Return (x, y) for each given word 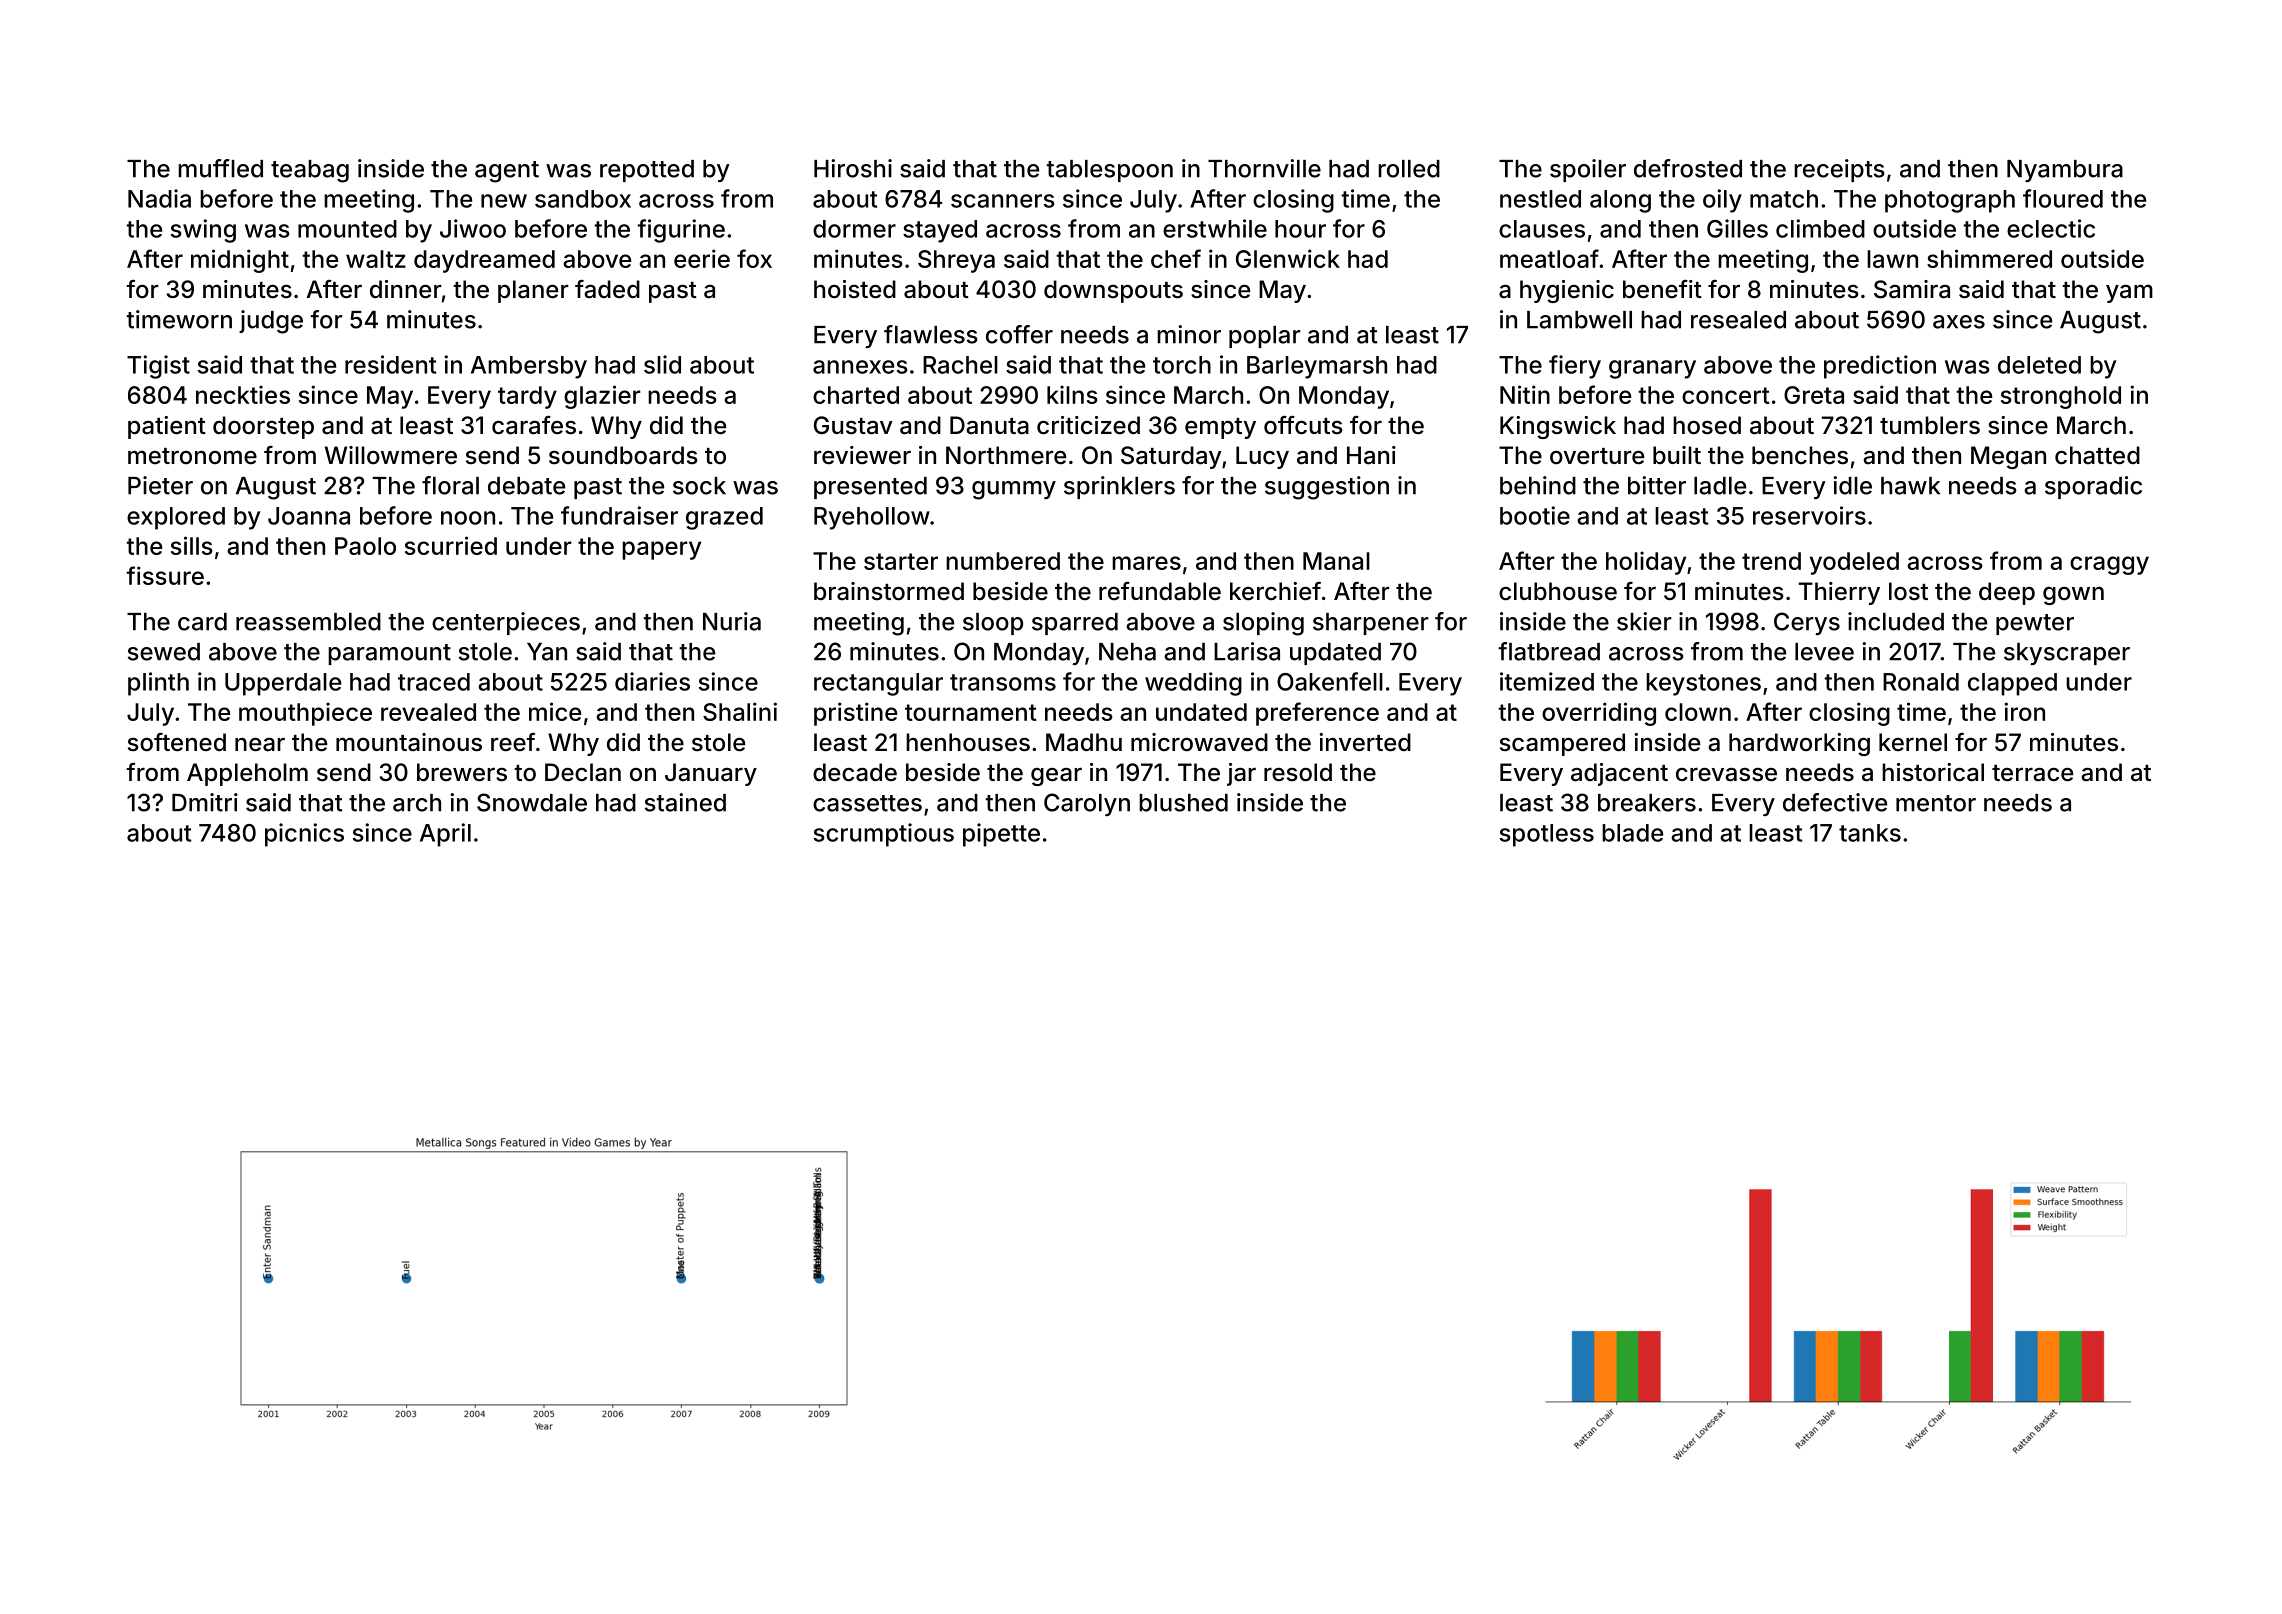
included (1896, 621)
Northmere (1006, 455)
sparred (1075, 624)
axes (1959, 322)
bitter (1657, 485)
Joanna (309, 516)
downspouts (1113, 291)
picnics (304, 835)
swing (203, 231)
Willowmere (391, 455)
